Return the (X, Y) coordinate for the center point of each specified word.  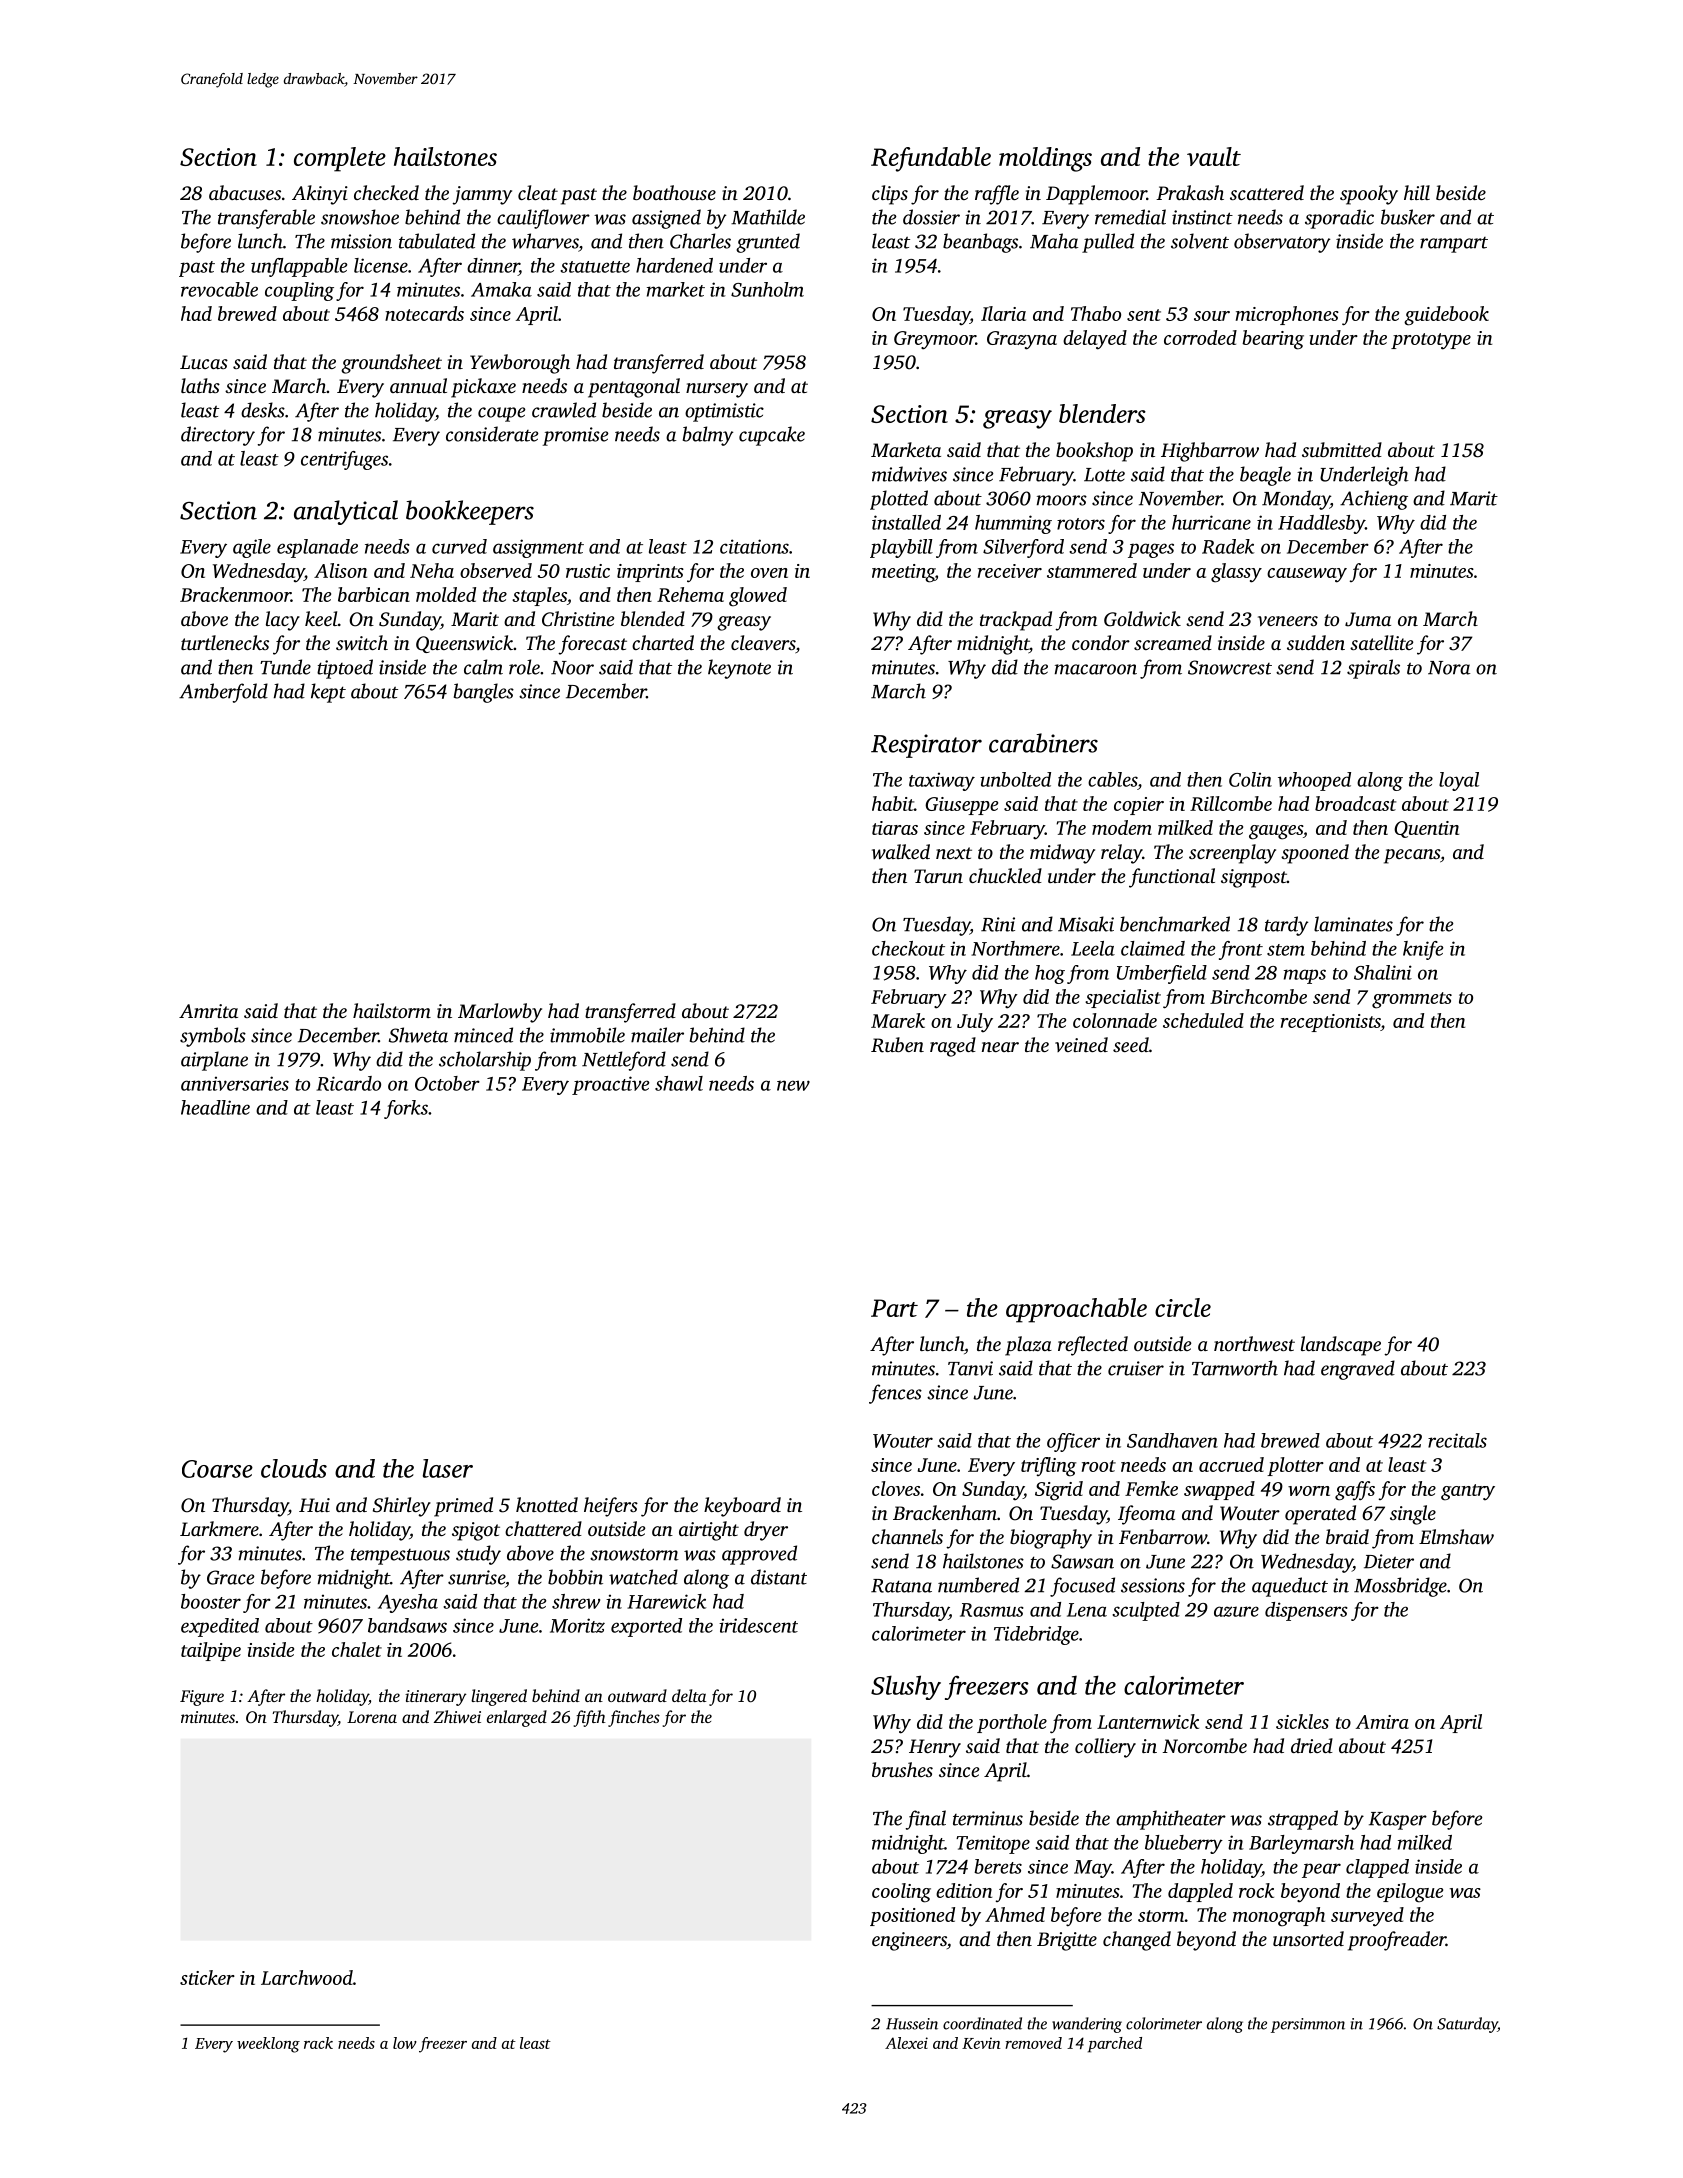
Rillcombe (1231, 803)
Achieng (1374, 500)
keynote (739, 669)
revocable (219, 289)
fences (895, 1394)
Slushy (906, 1687)
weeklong (268, 2045)
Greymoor (935, 340)
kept (328, 693)
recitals (1457, 1440)
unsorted (1308, 1938)
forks (406, 1109)
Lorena (372, 1717)
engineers (909, 1941)
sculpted (1146, 1611)
